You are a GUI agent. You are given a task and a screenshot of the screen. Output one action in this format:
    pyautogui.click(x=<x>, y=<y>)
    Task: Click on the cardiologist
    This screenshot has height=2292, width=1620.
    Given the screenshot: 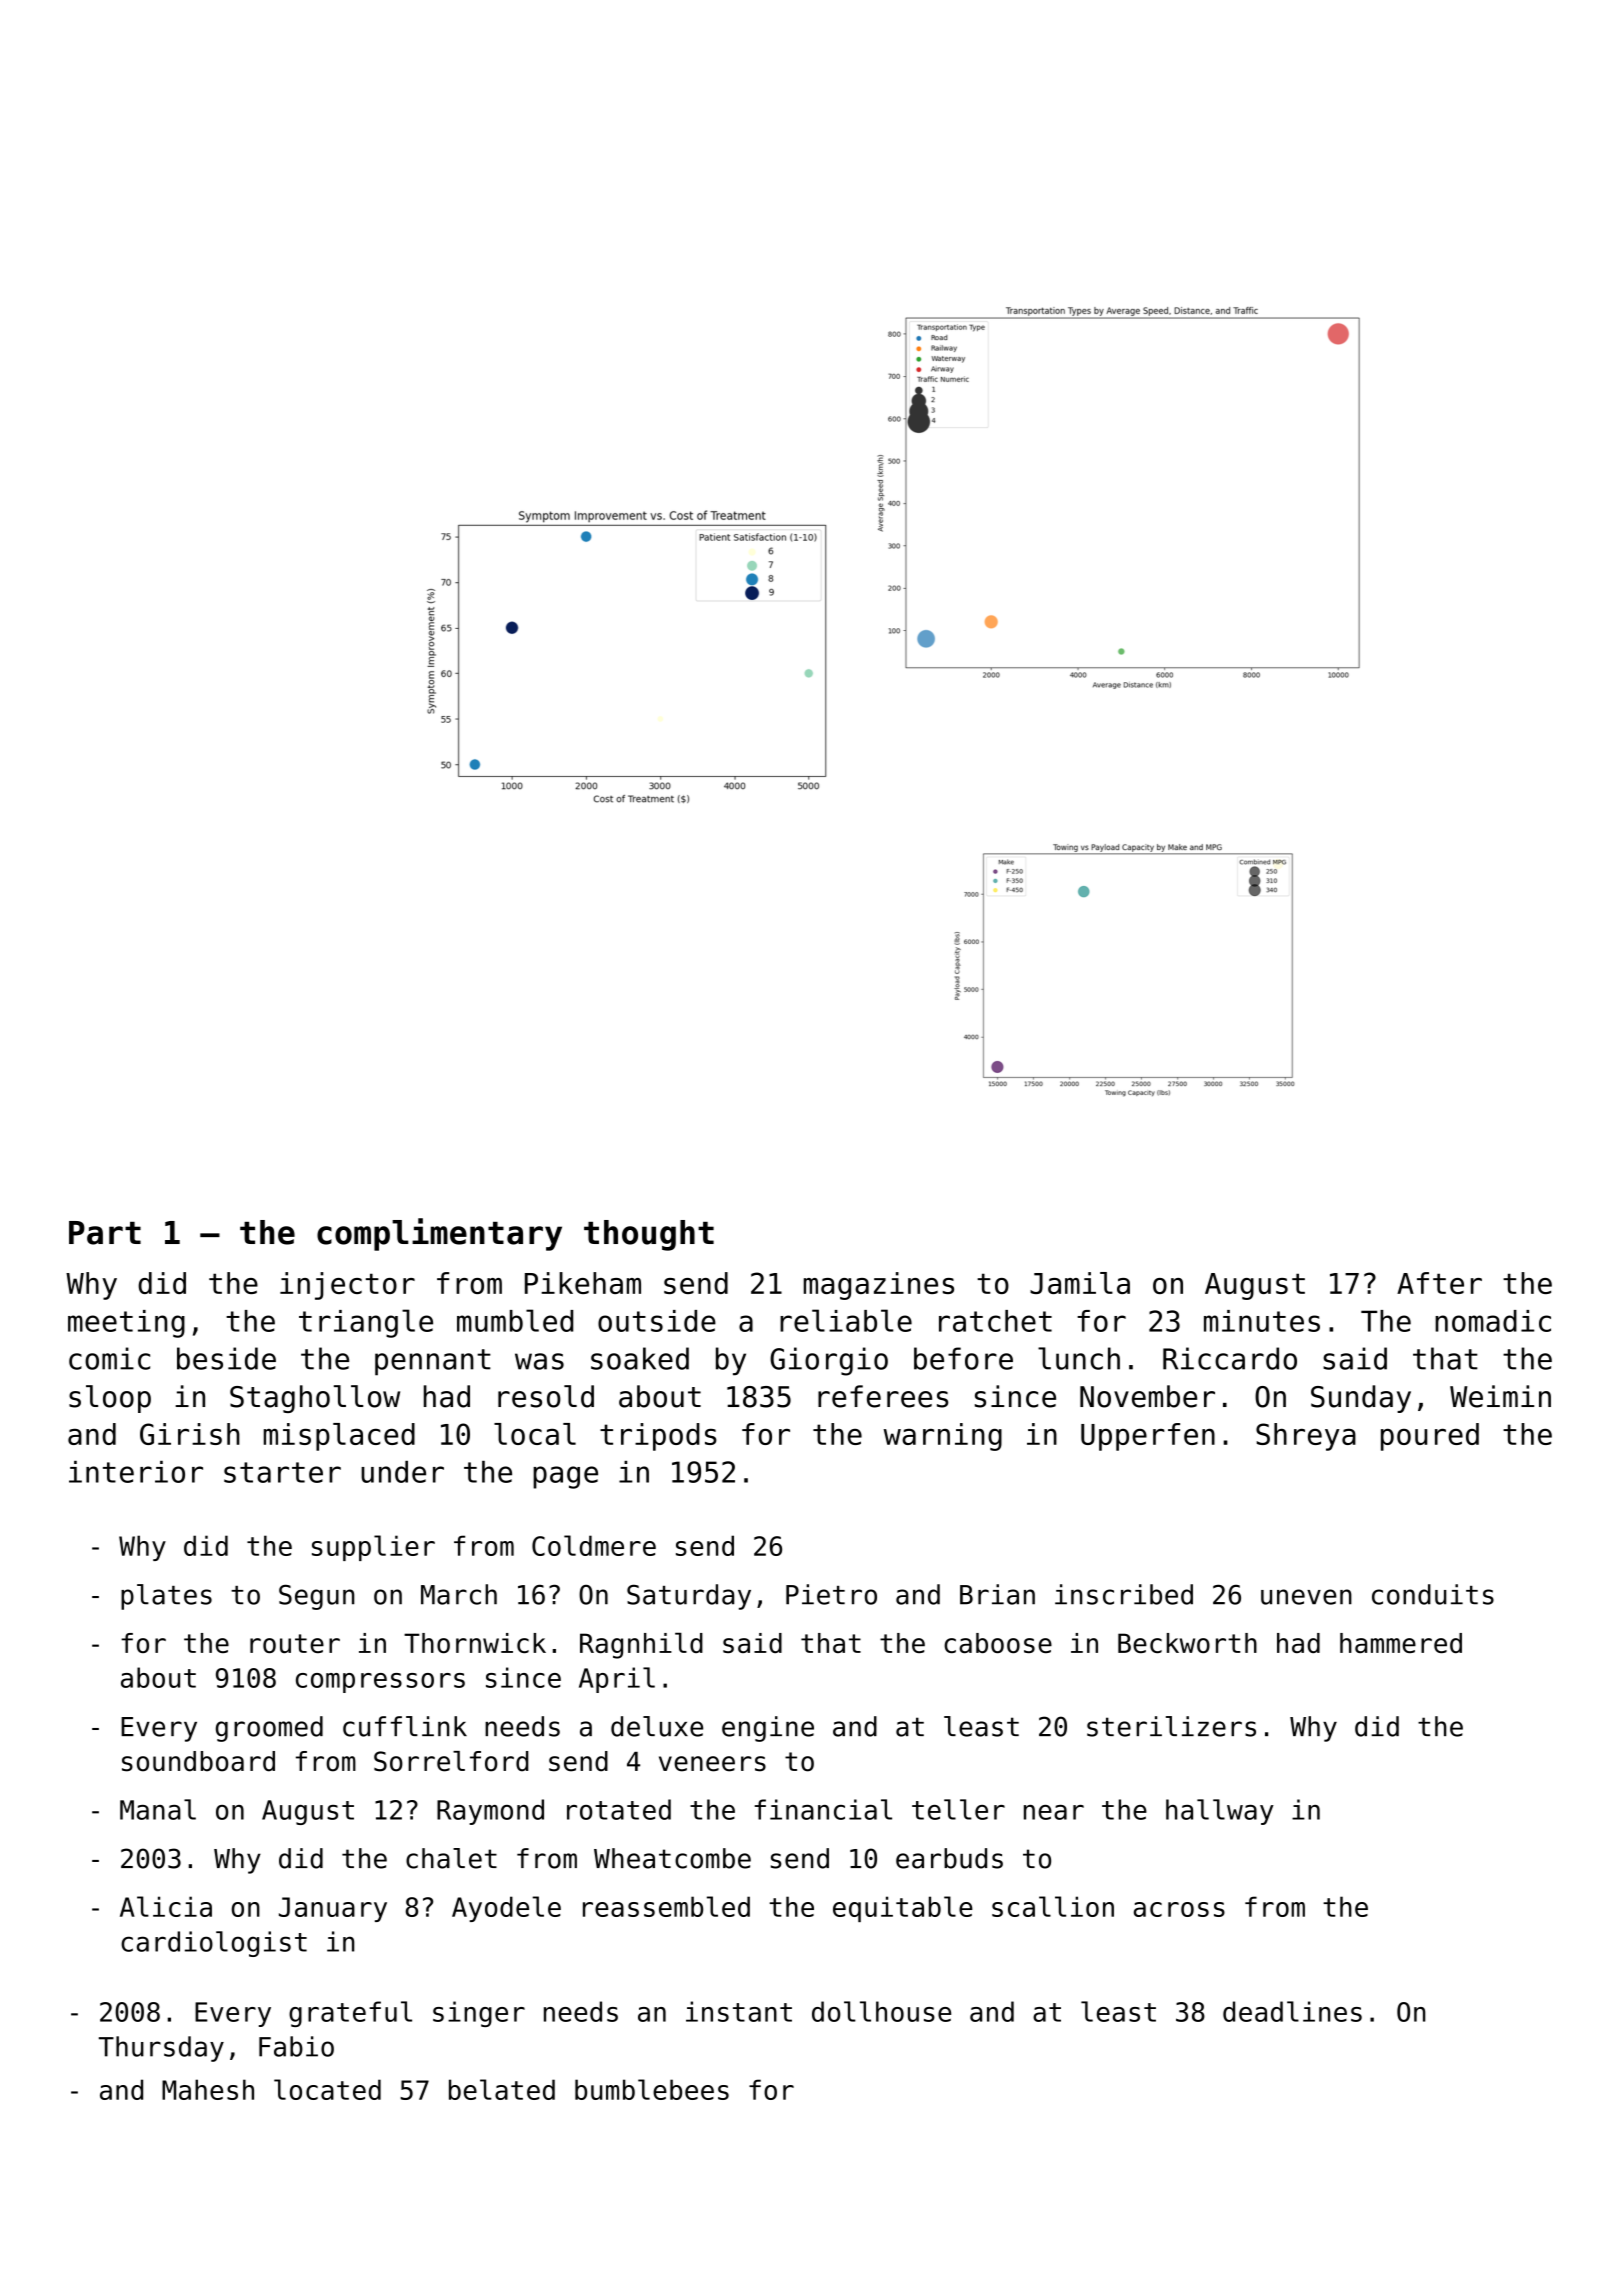 What is the action you would take?
    pyautogui.click(x=214, y=1944)
